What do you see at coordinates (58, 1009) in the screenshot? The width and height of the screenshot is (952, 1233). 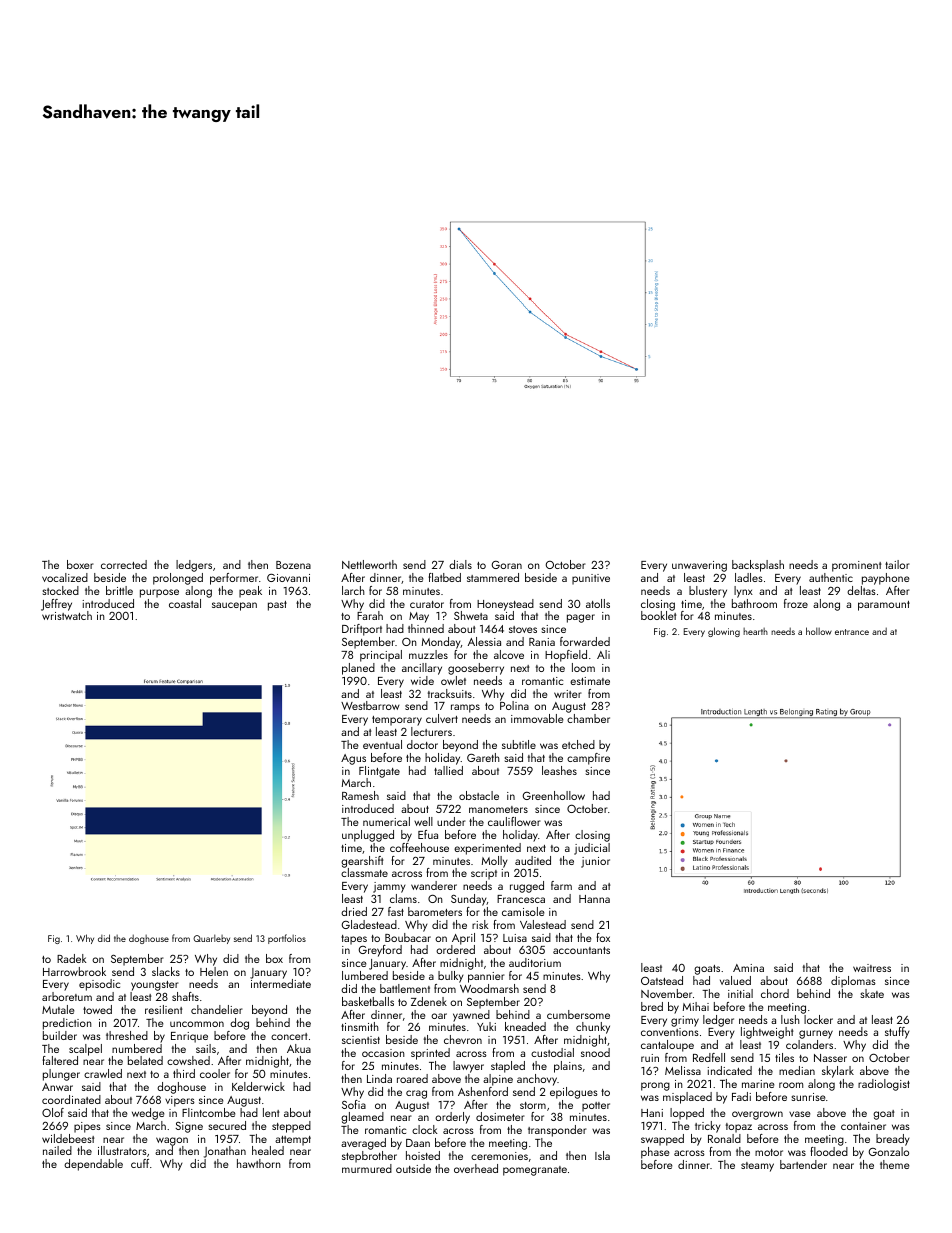 I see `Mutale` at bounding box center [58, 1009].
